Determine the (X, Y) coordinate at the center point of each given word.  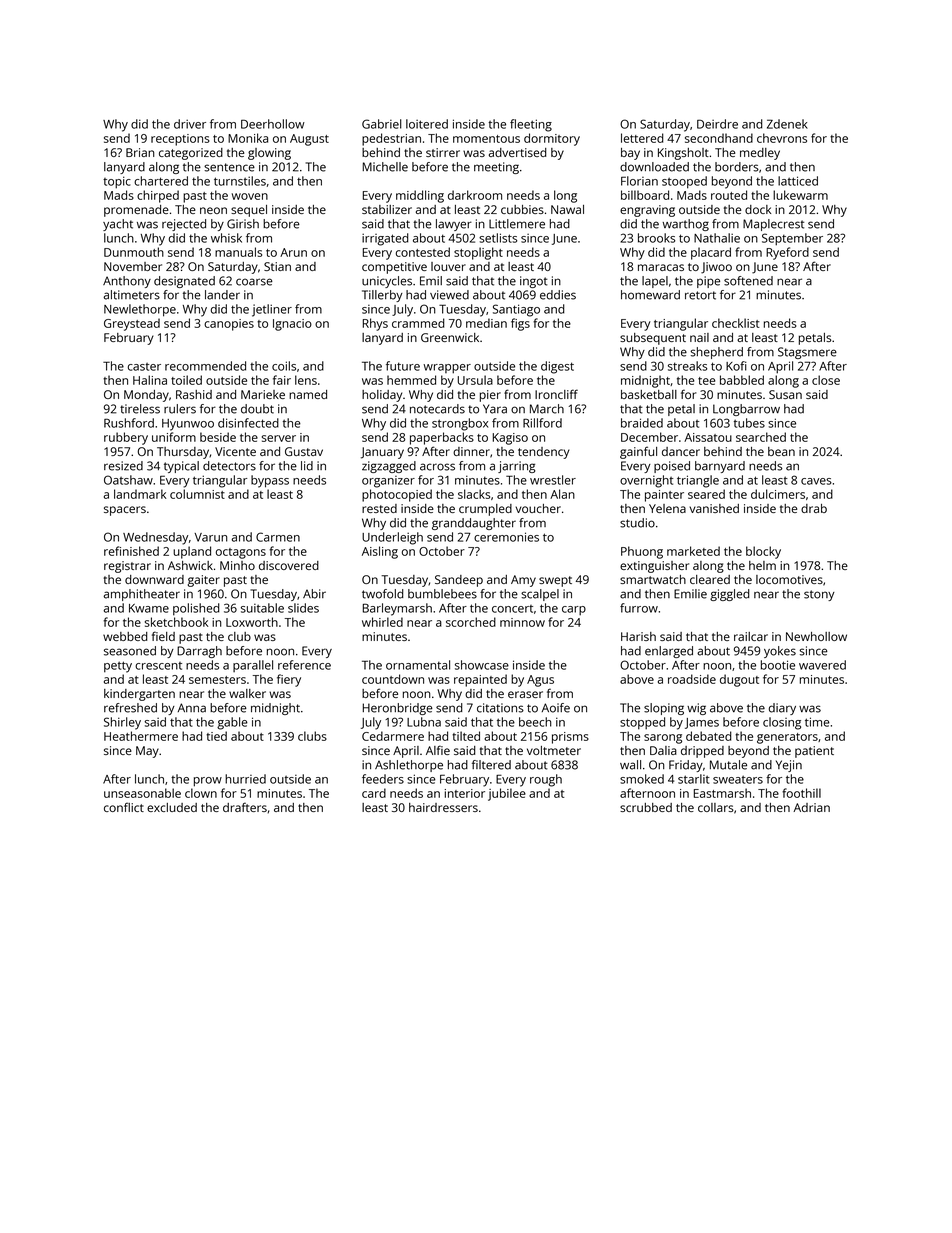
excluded (172, 807)
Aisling (380, 552)
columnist (197, 494)
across (437, 467)
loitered (427, 124)
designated (184, 282)
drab (814, 508)
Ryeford (787, 253)
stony (819, 595)
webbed (125, 636)
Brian (140, 152)
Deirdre (717, 124)
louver (448, 266)
